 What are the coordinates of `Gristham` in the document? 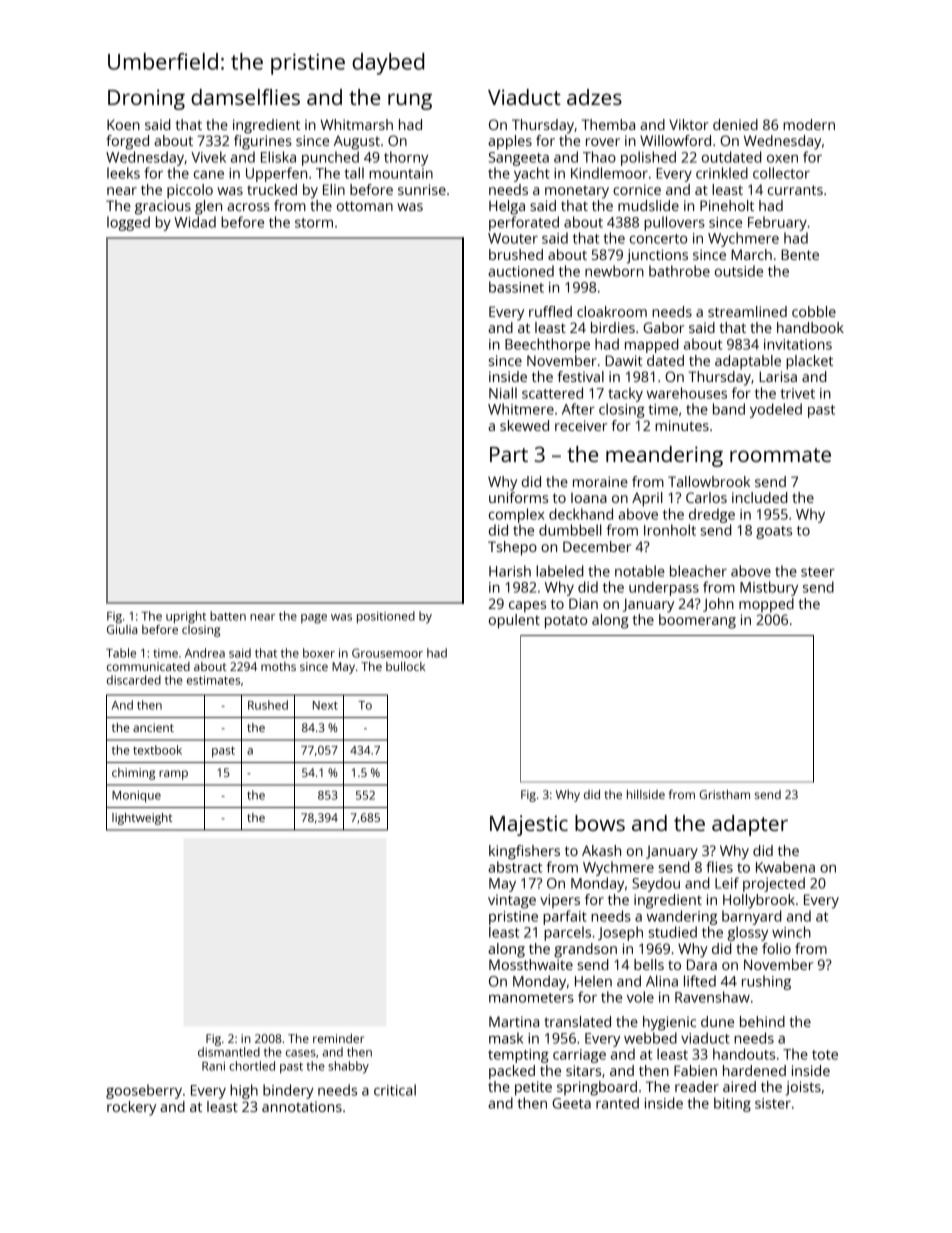 It's located at (724, 794).
